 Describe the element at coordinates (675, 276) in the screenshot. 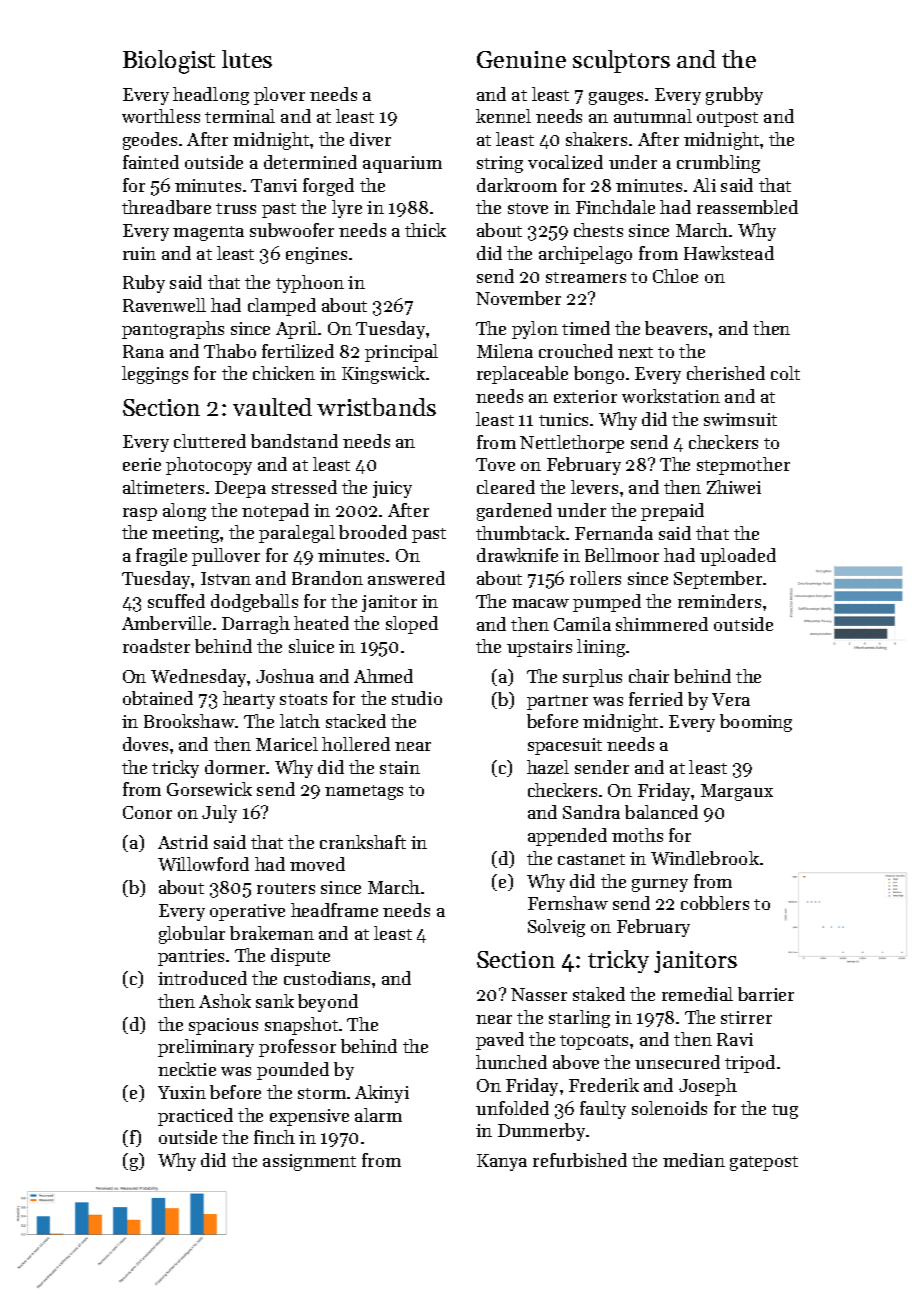

I see `Chloe` at that location.
